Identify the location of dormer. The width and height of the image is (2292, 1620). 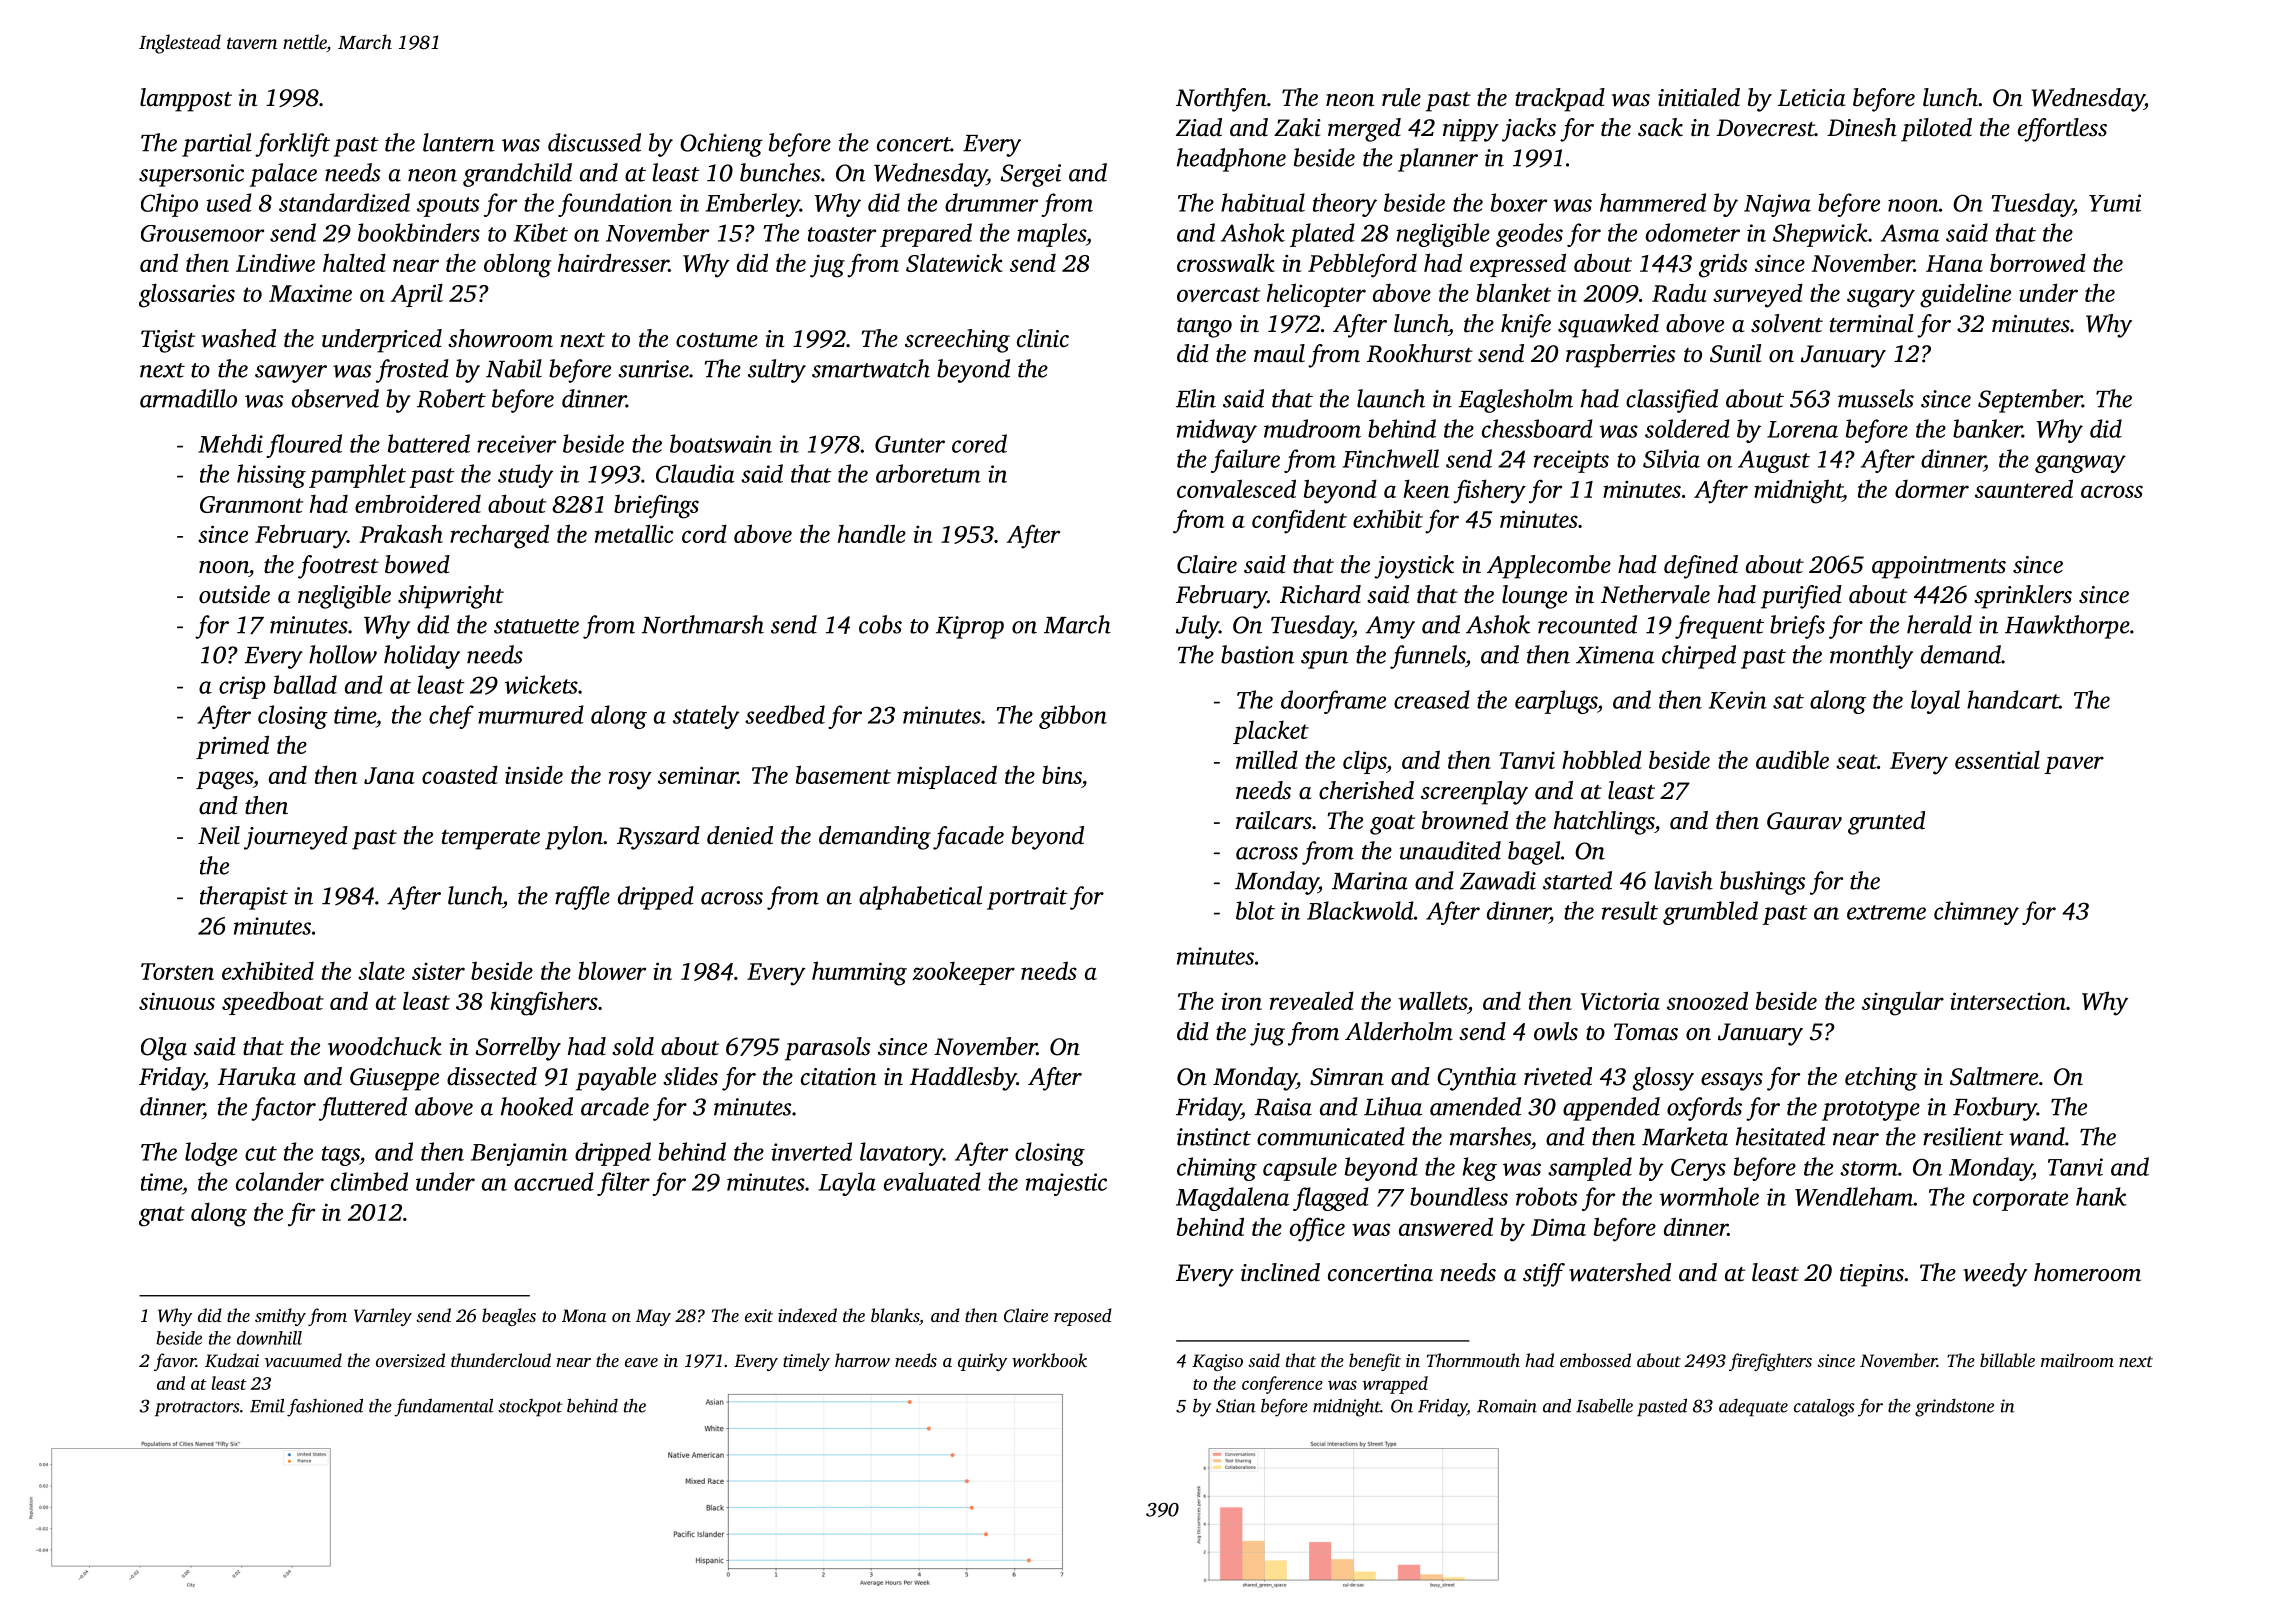
(1932, 489).
